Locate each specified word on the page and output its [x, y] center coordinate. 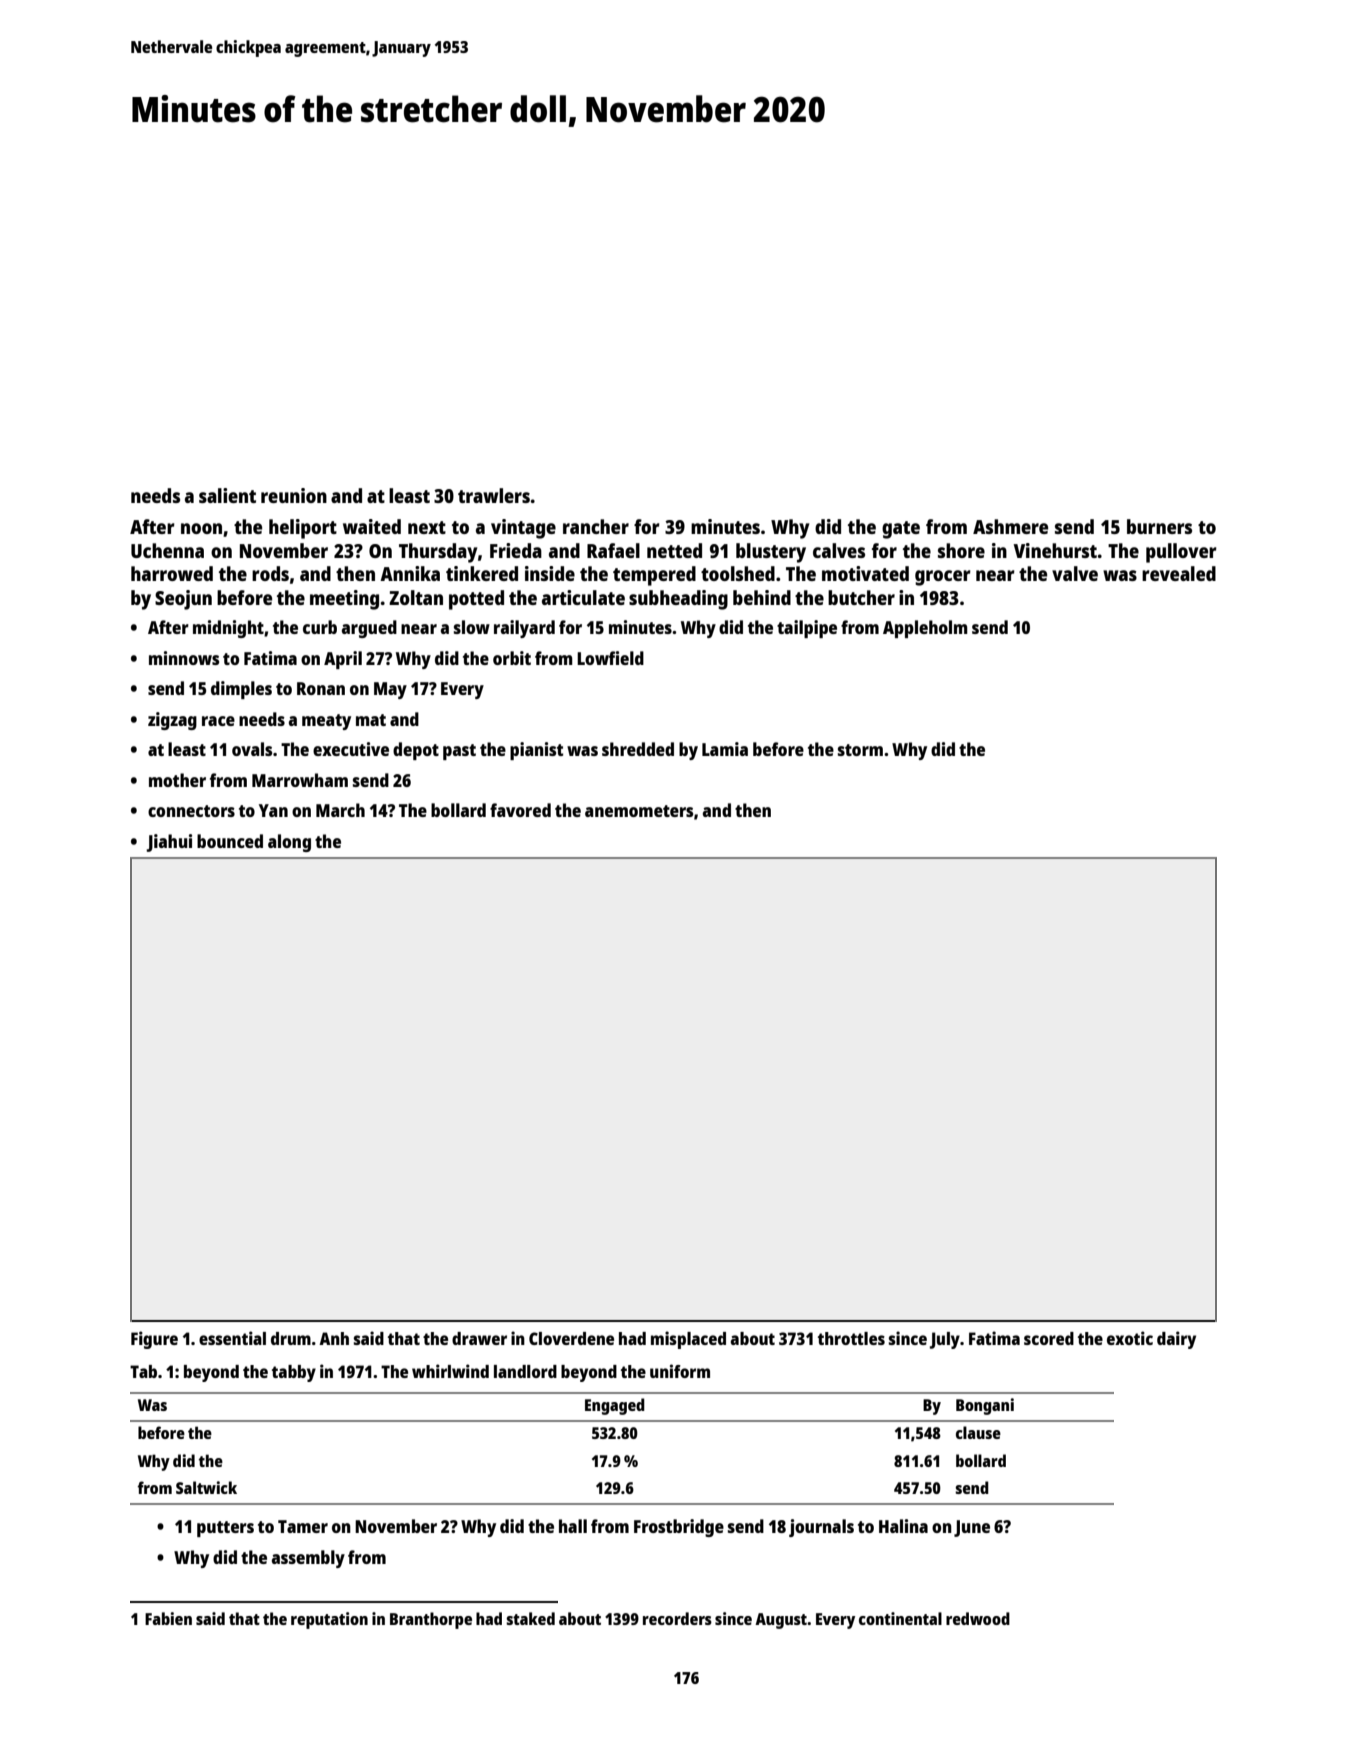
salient [227, 495]
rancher [596, 526]
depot [416, 751]
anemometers [639, 811]
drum [291, 1338]
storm [860, 750]
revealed [1179, 573]
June [972, 1528]
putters [225, 1529]
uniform [680, 1371]
